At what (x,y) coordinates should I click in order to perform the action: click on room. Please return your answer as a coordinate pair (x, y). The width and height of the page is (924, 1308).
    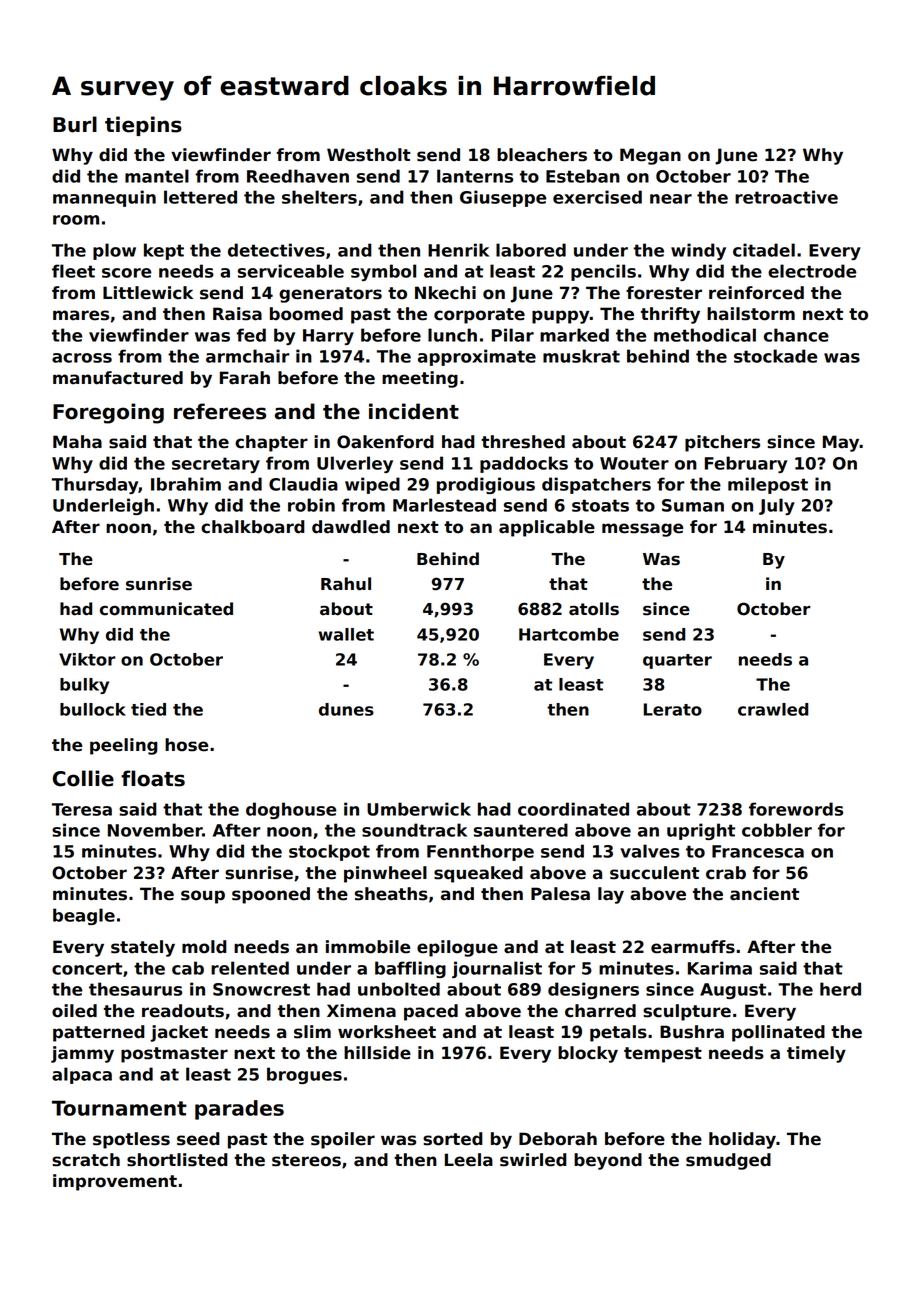
    Looking at the image, I should click on (76, 220).
